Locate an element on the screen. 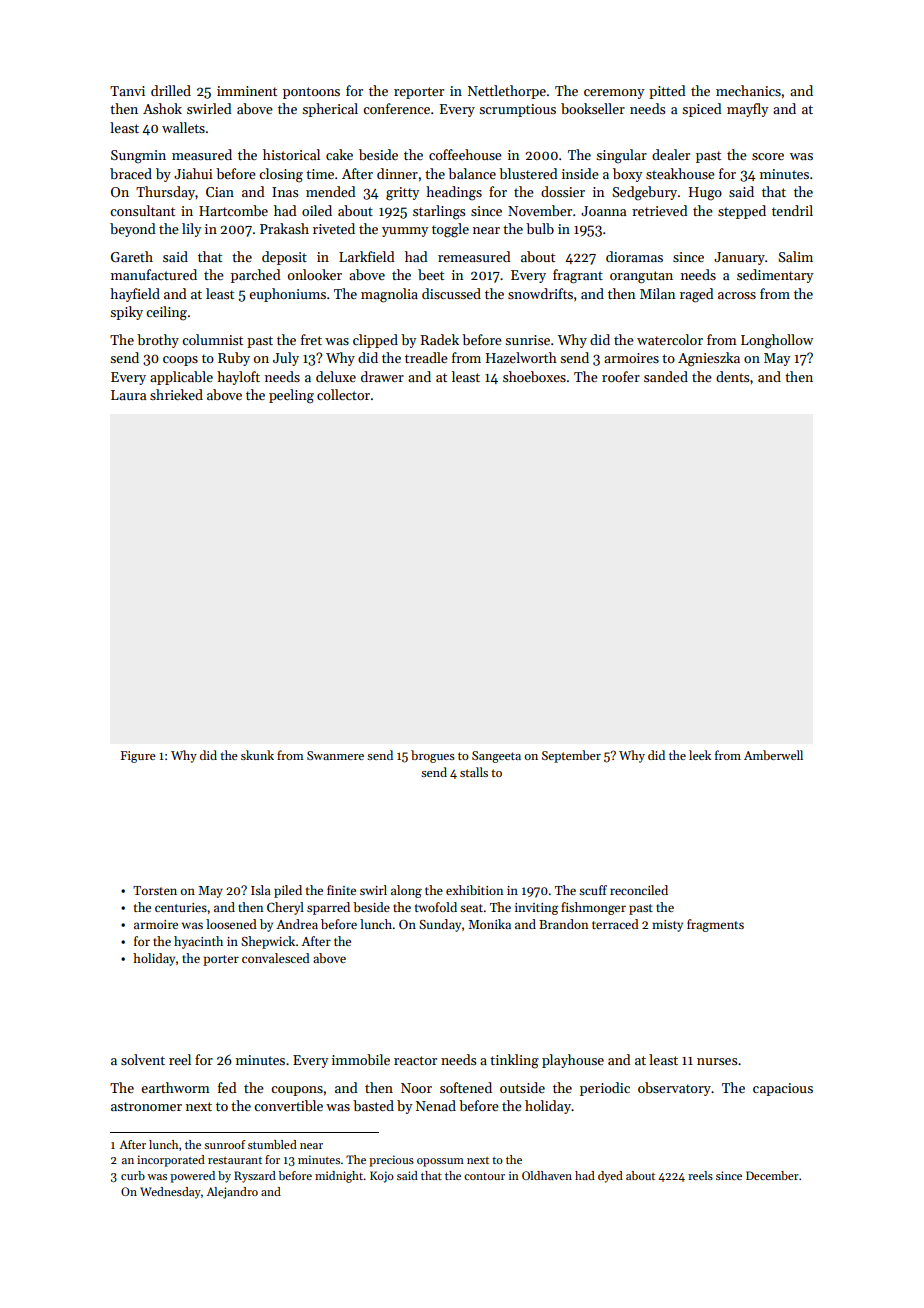  periodic is located at coordinates (605, 1089).
